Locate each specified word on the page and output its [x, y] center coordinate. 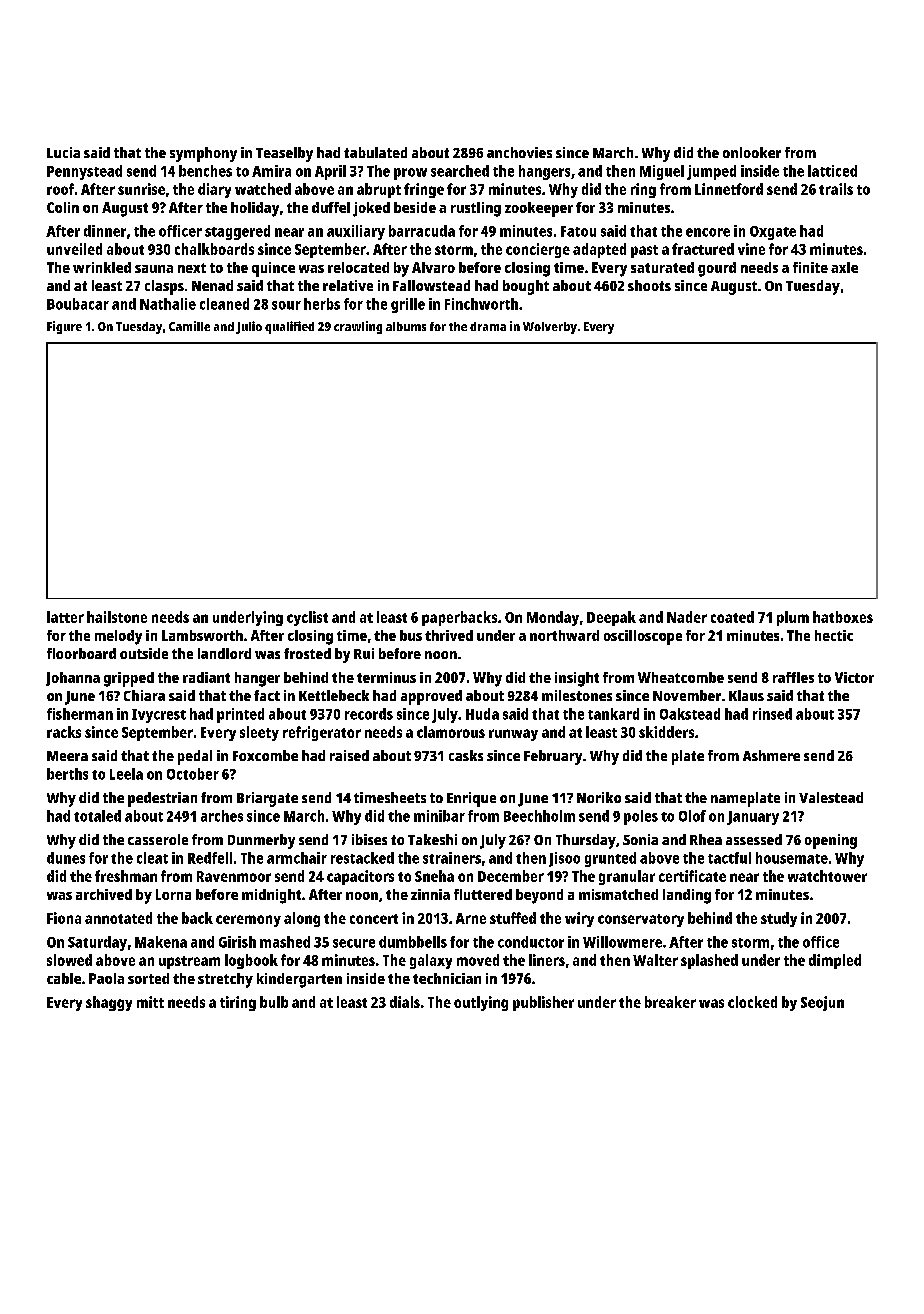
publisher [543, 1003]
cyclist [307, 618]
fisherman [80, 714]
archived [104, 894]
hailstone [117, 617]
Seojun [822, 1003]
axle [844, 267]
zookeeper [539, 209]
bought [526, 287]
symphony [203, 154]
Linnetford [729, 189]
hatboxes [843, 617]
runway [513, 735]
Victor [854, 677]
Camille [189, 326]
